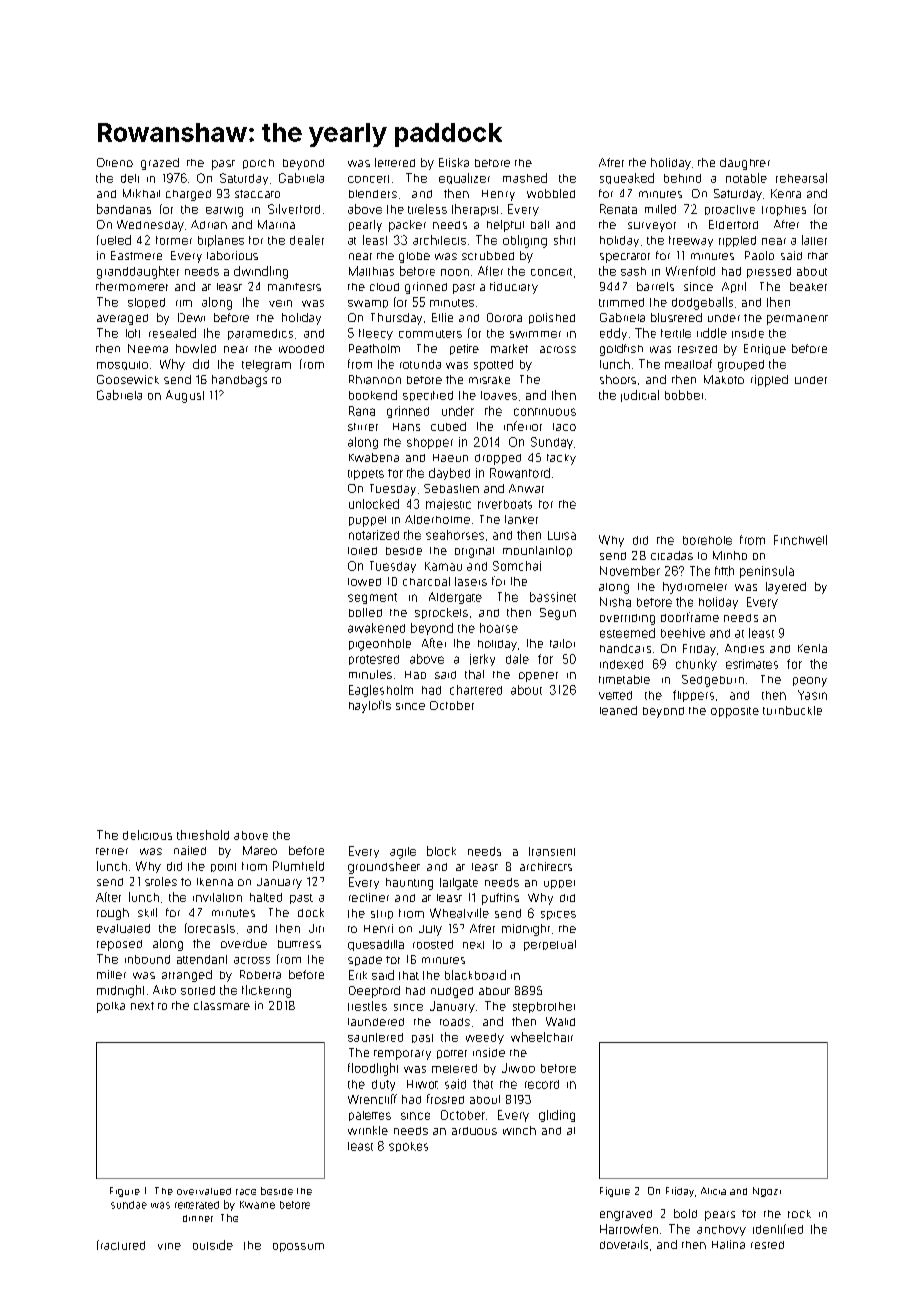 This page has width=924, height=1308. Describe the element at coordinates (169, 1246) in the page. I see `vine` at that location.
